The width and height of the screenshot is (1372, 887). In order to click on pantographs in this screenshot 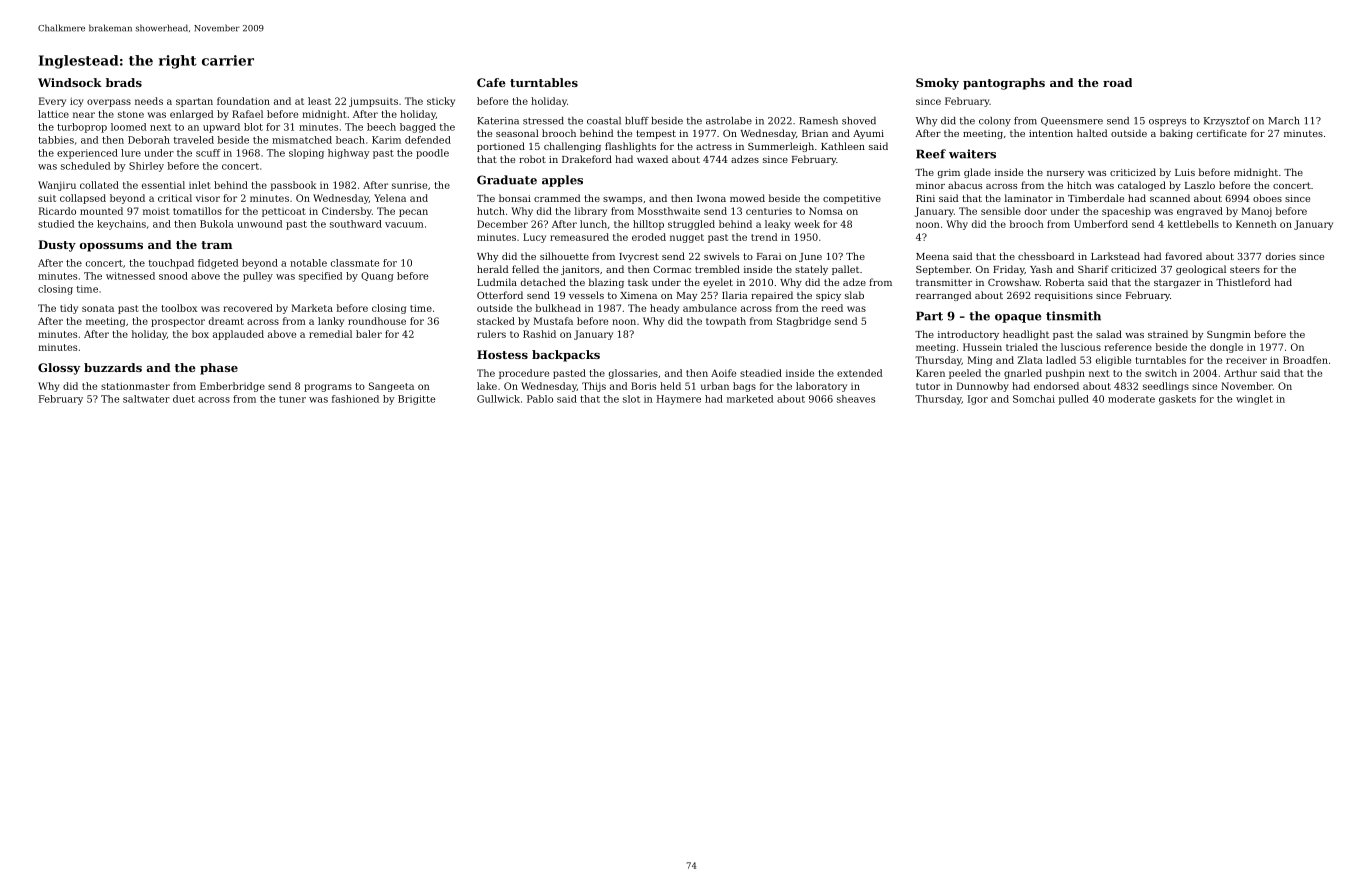, I will do `click(1004, 84)`.
